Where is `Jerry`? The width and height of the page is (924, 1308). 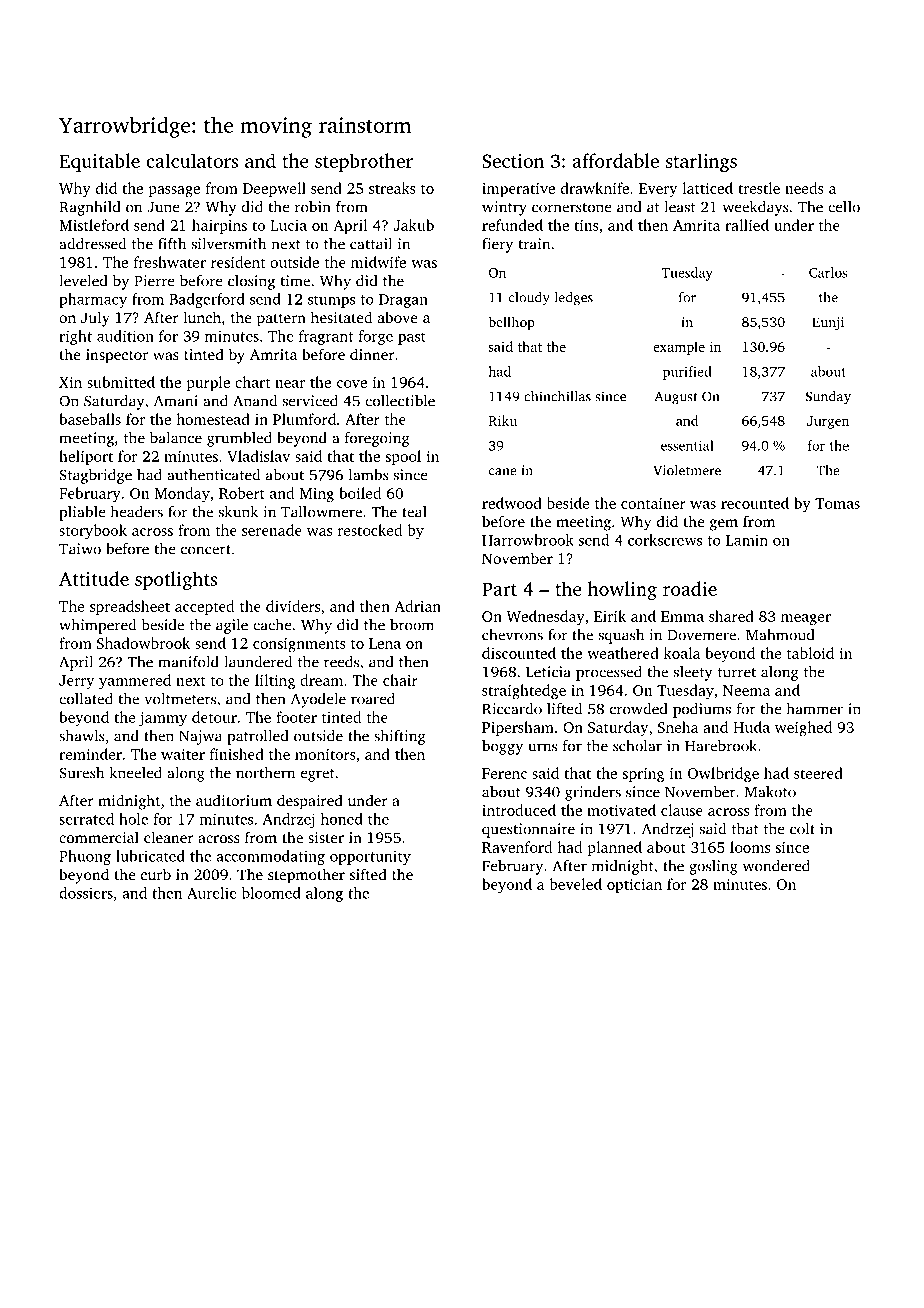
Jerry is located at coordinates (76, 682).
